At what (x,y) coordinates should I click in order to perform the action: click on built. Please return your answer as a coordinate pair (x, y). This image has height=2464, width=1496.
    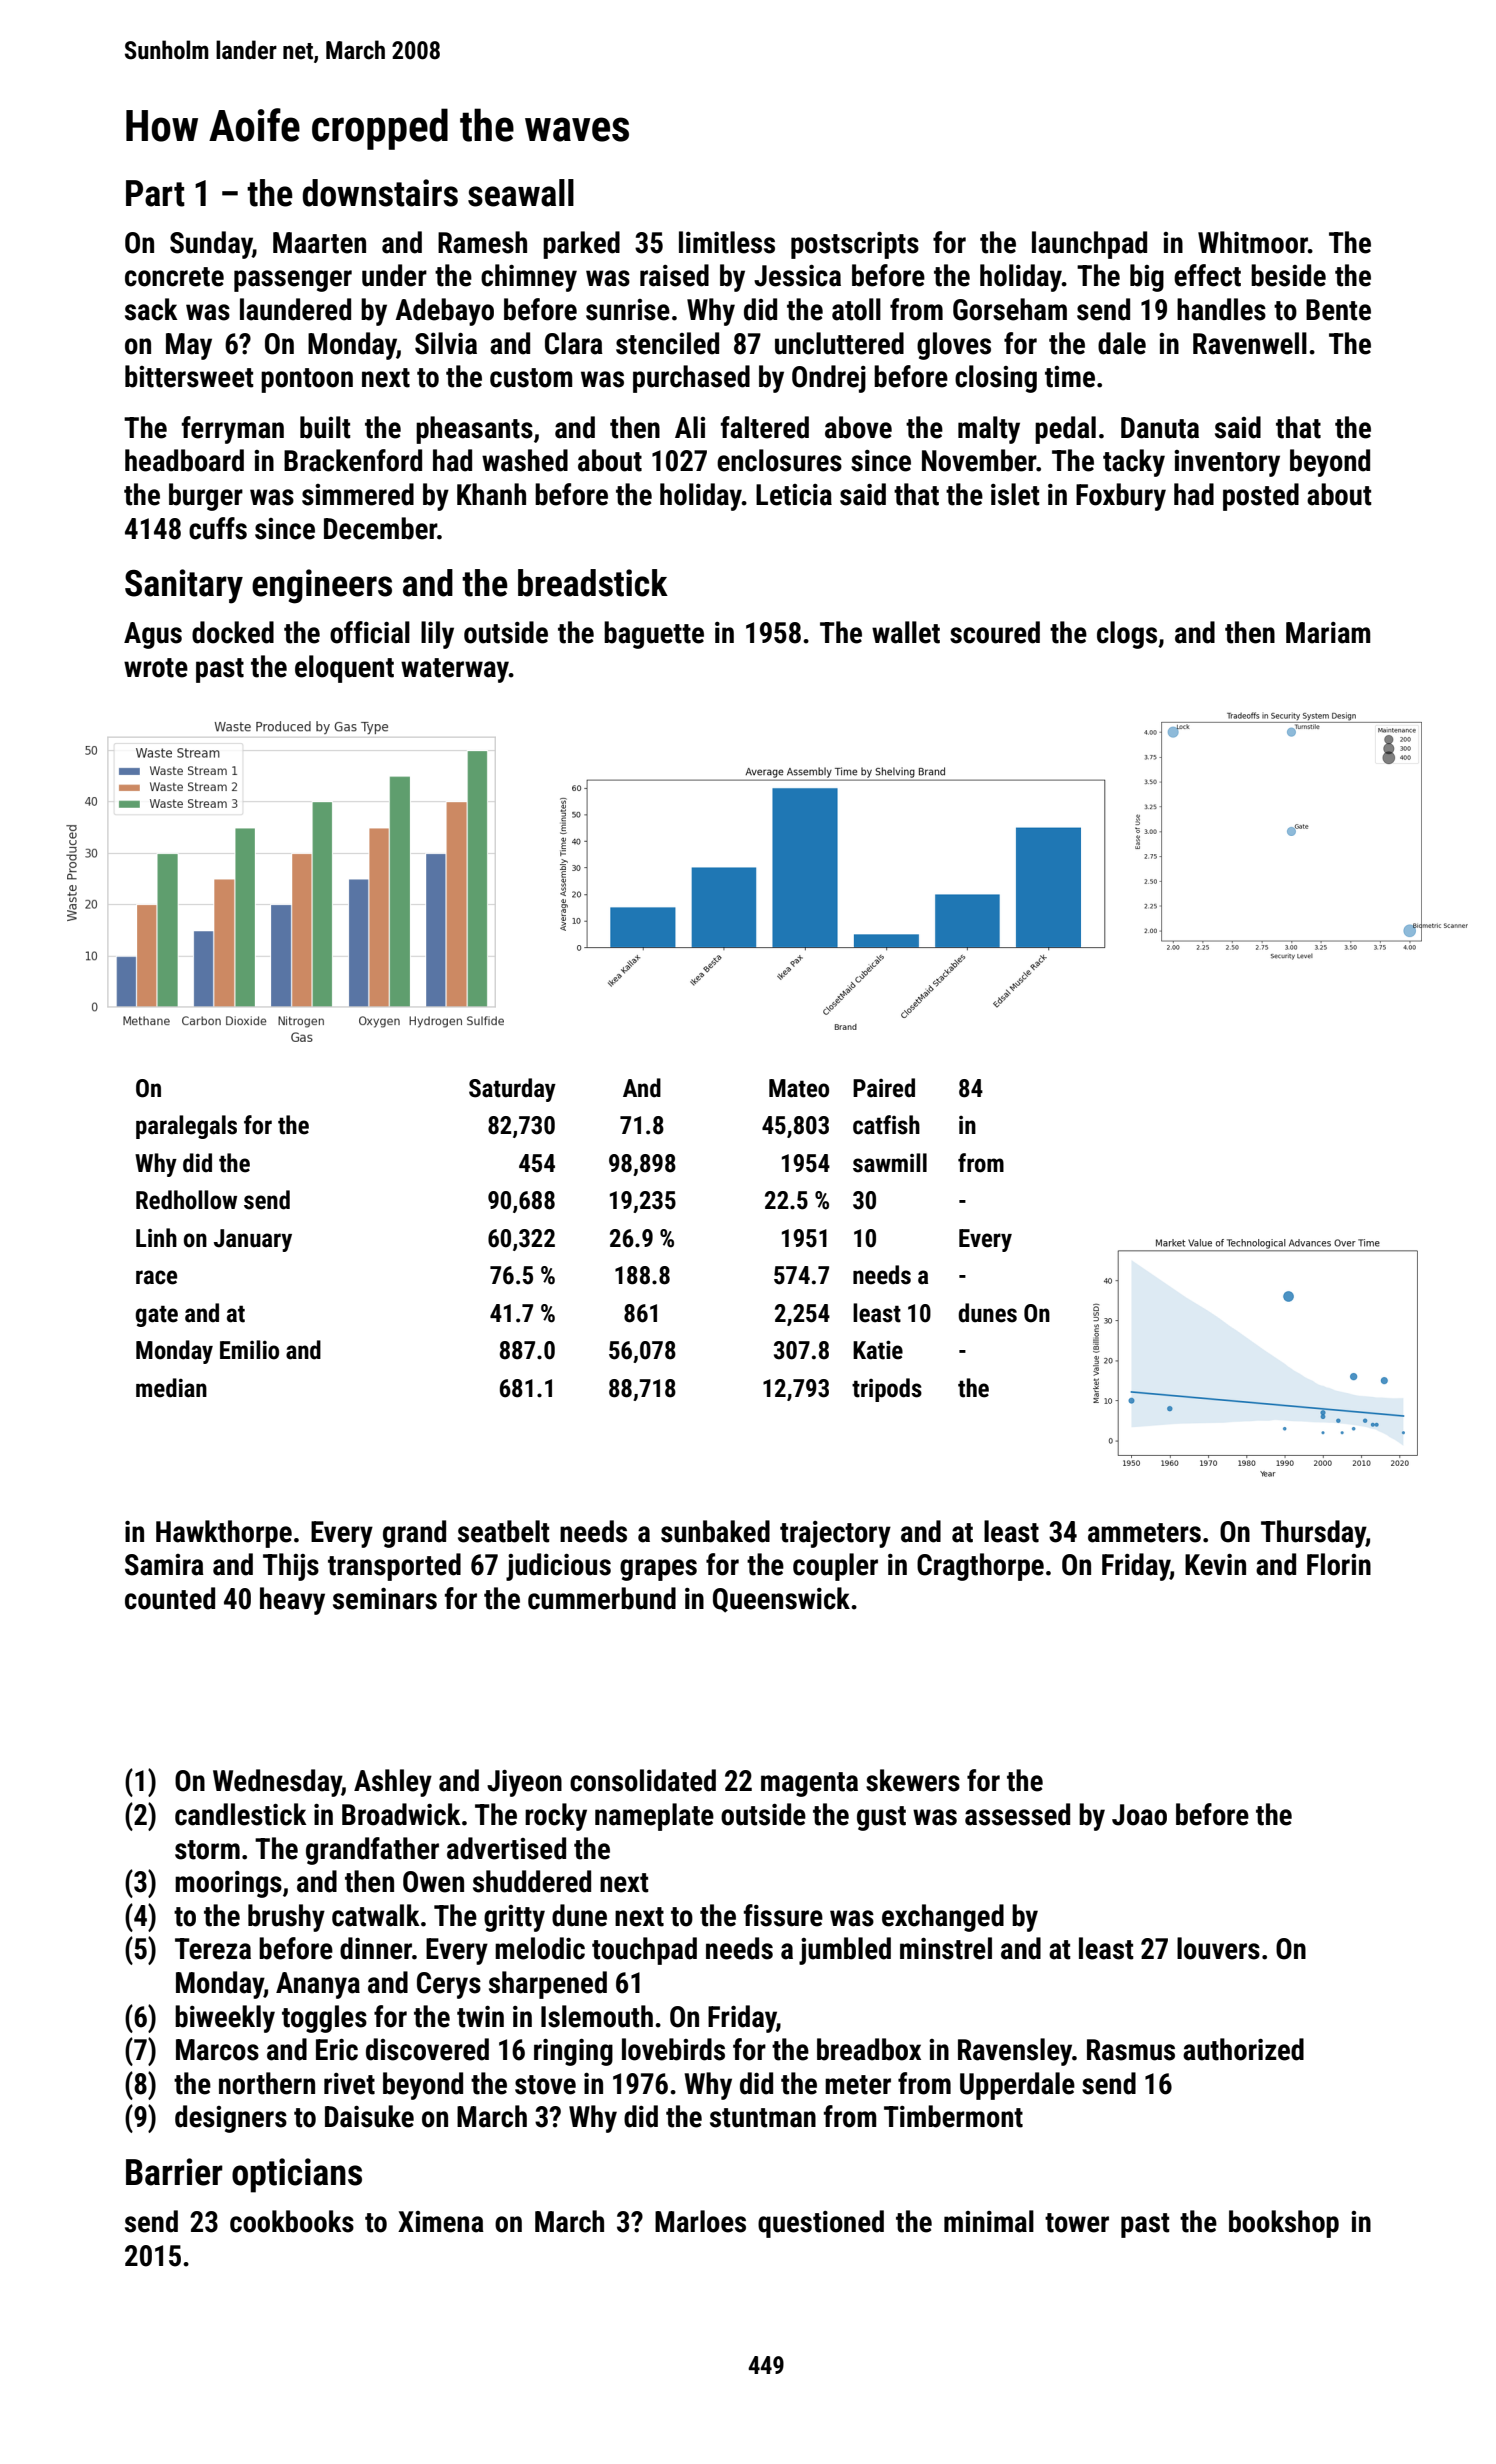
    Looking at the image, I should click on (325, 427).
